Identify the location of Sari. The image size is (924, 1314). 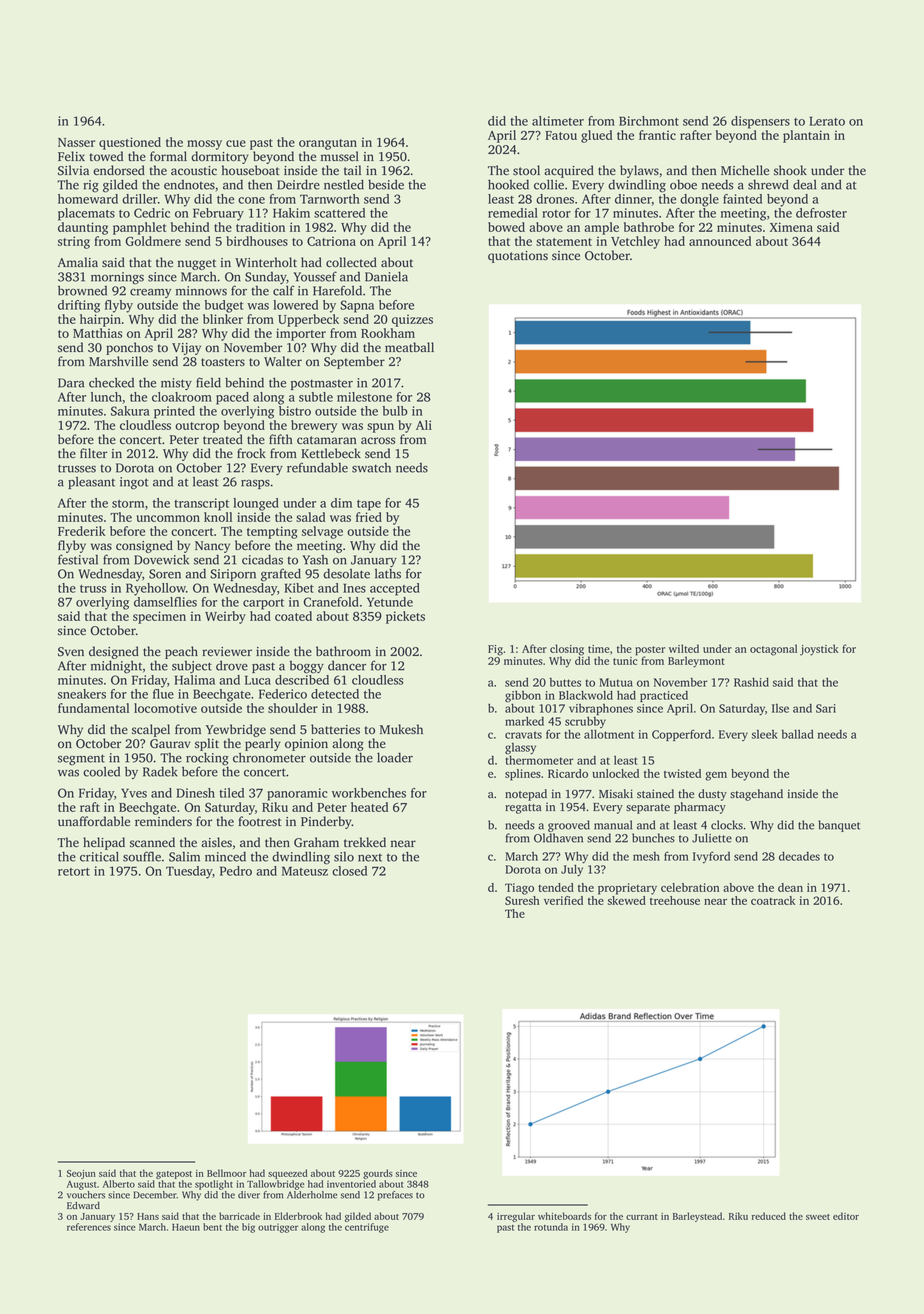
(826, 708).
